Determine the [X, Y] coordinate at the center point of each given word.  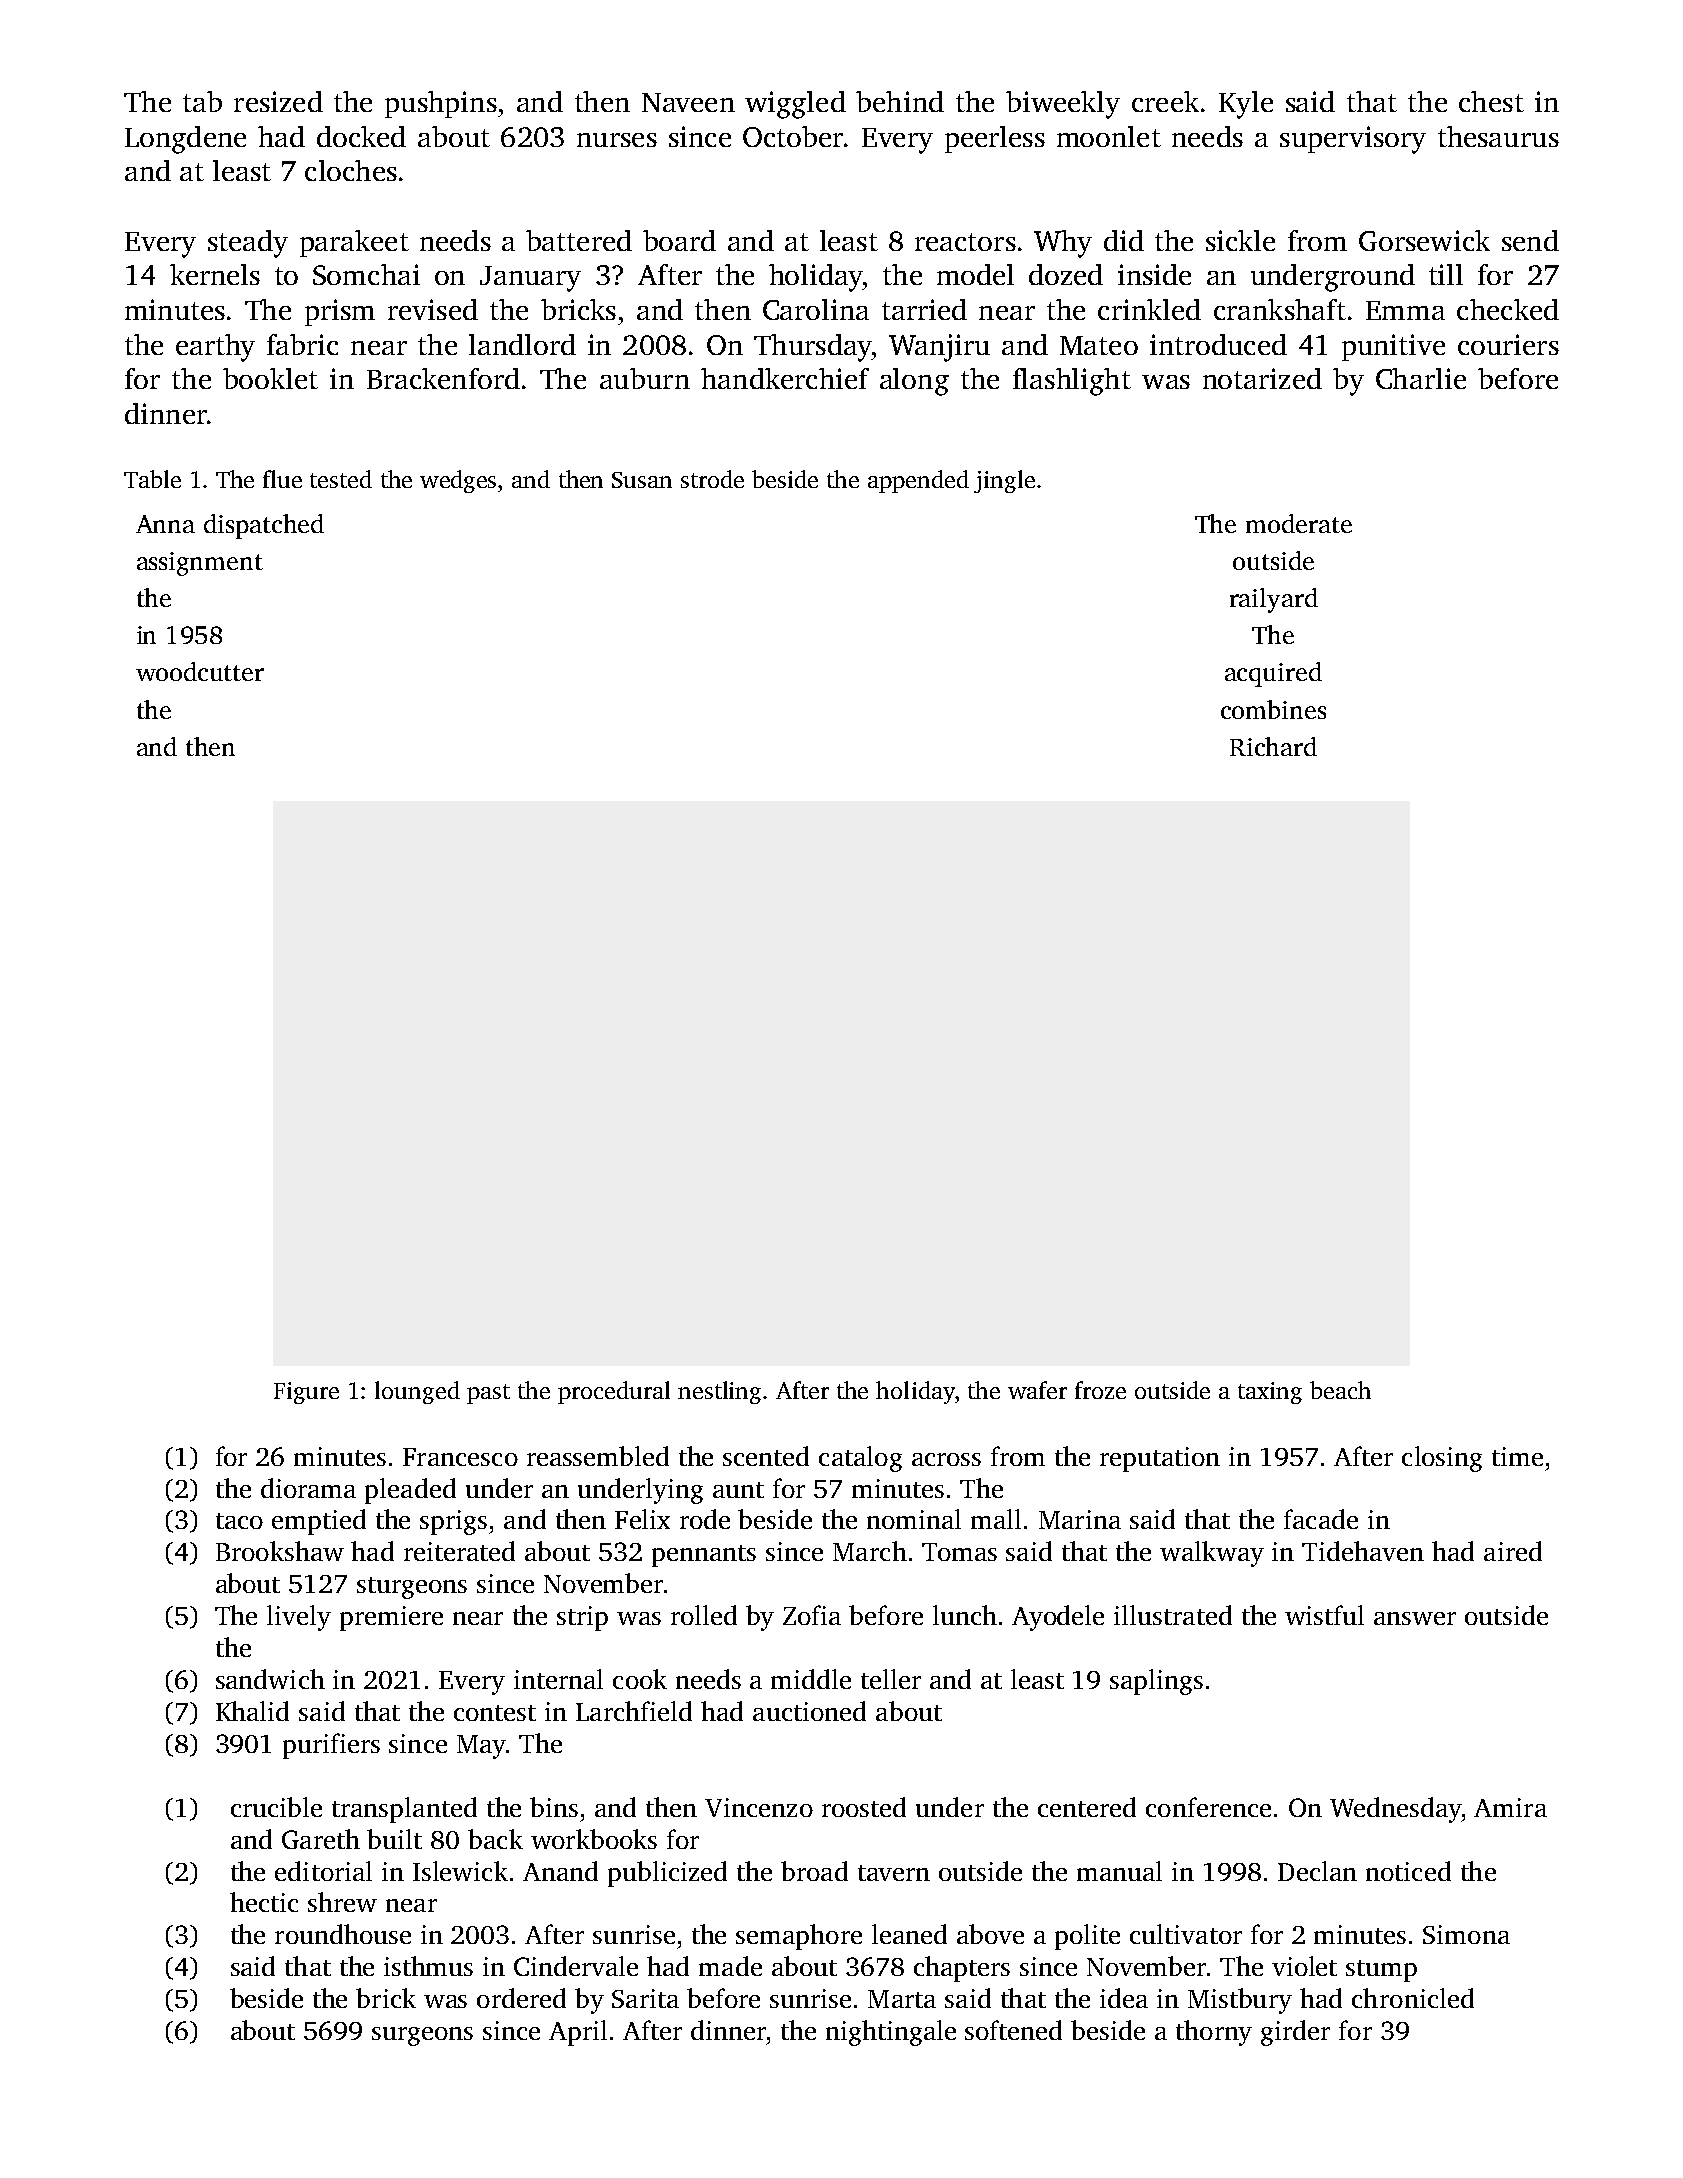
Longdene [185, 140]
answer [1415, 1618]
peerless [995, 139]
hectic [264, 1902]
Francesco [460, 1457]
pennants [704, 1556]
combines [1273, 709]
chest [1491, 101]
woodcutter [200, 671]
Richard [1273, 746]
